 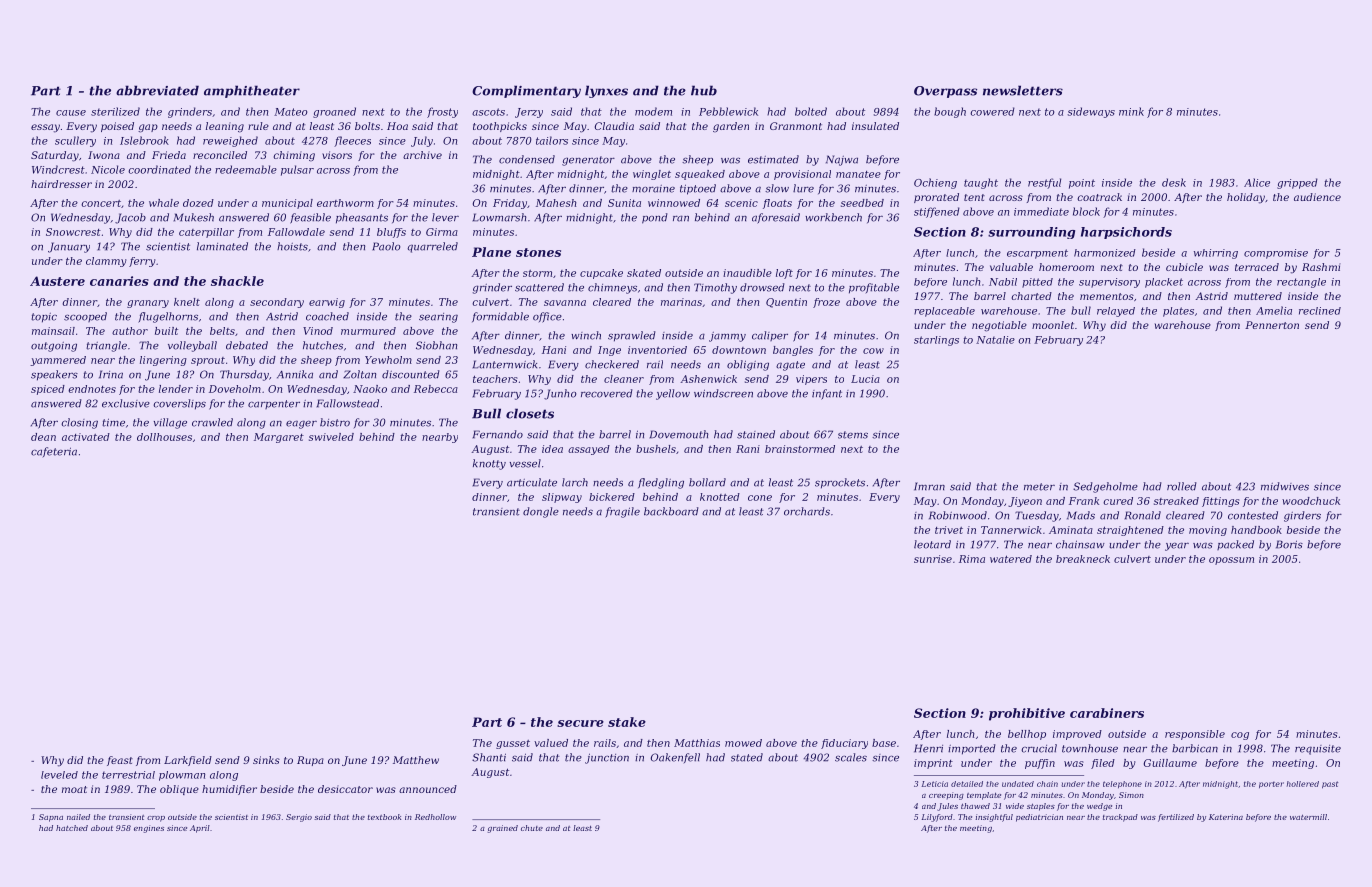 What do you see at coordinates (1107, 713) in the image?
I see `carabiners` at bounding box center [1107, 713].
